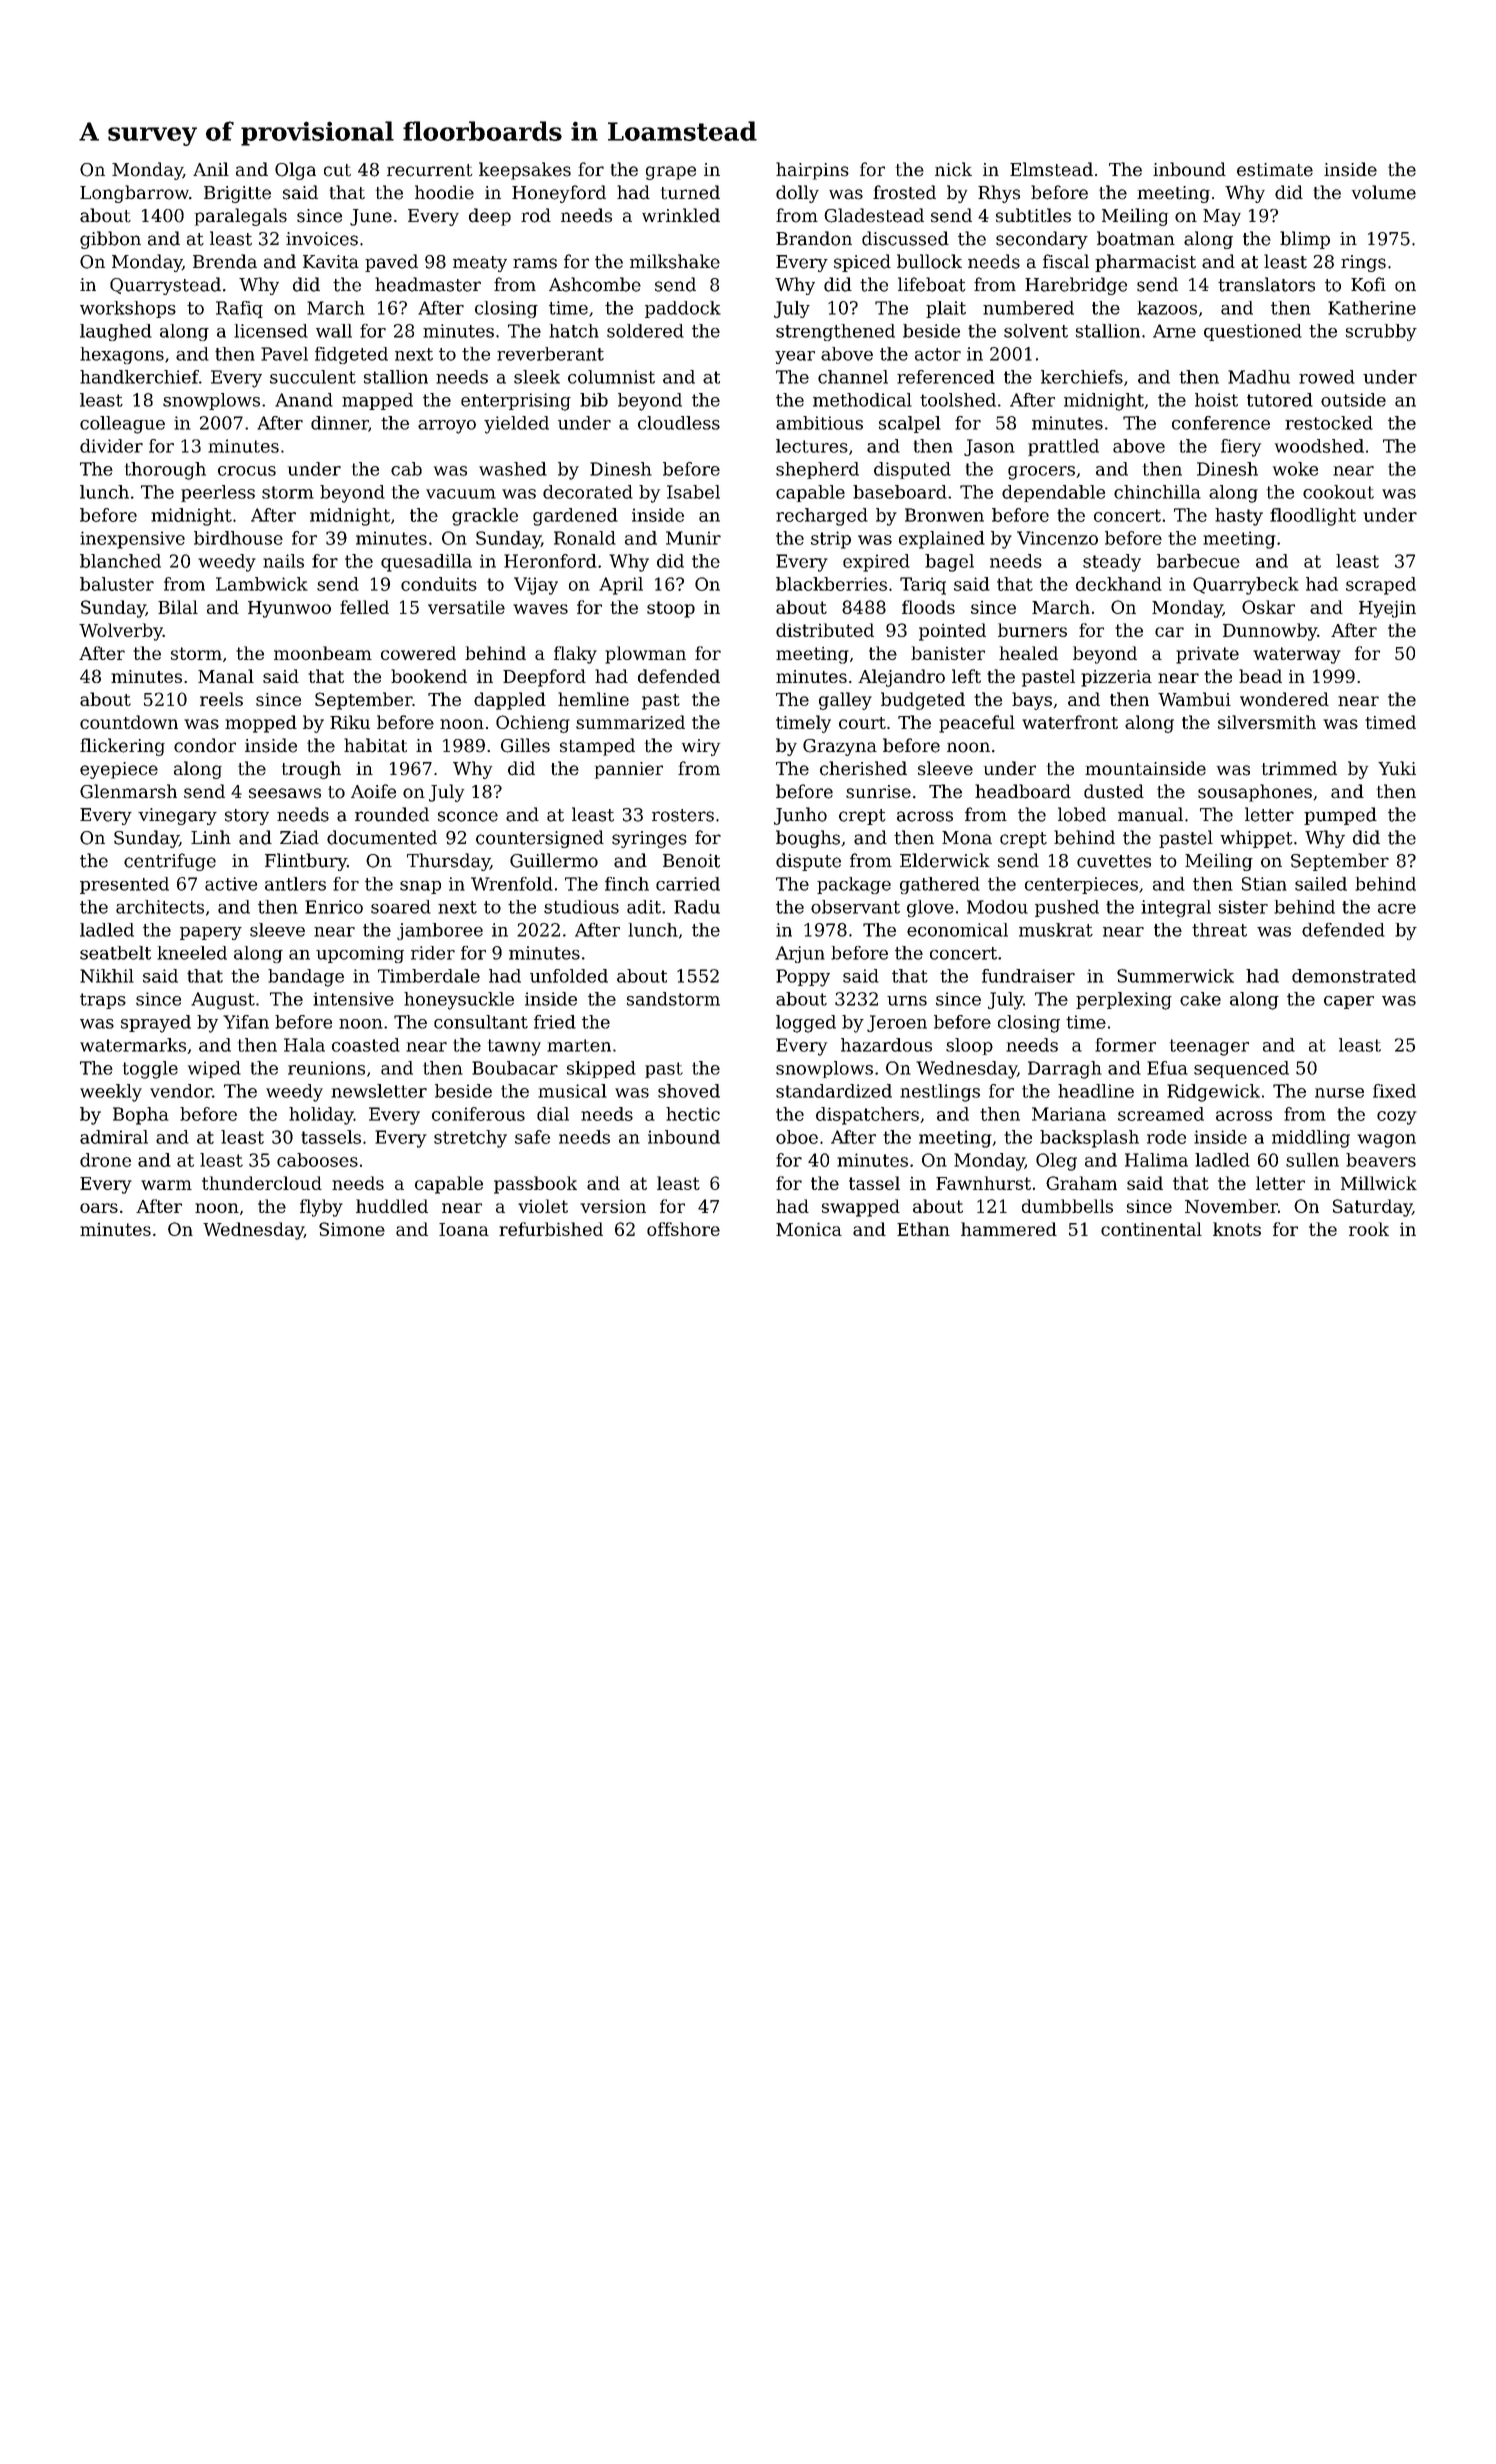  I want to click on Enrico, so click(334, 907).
